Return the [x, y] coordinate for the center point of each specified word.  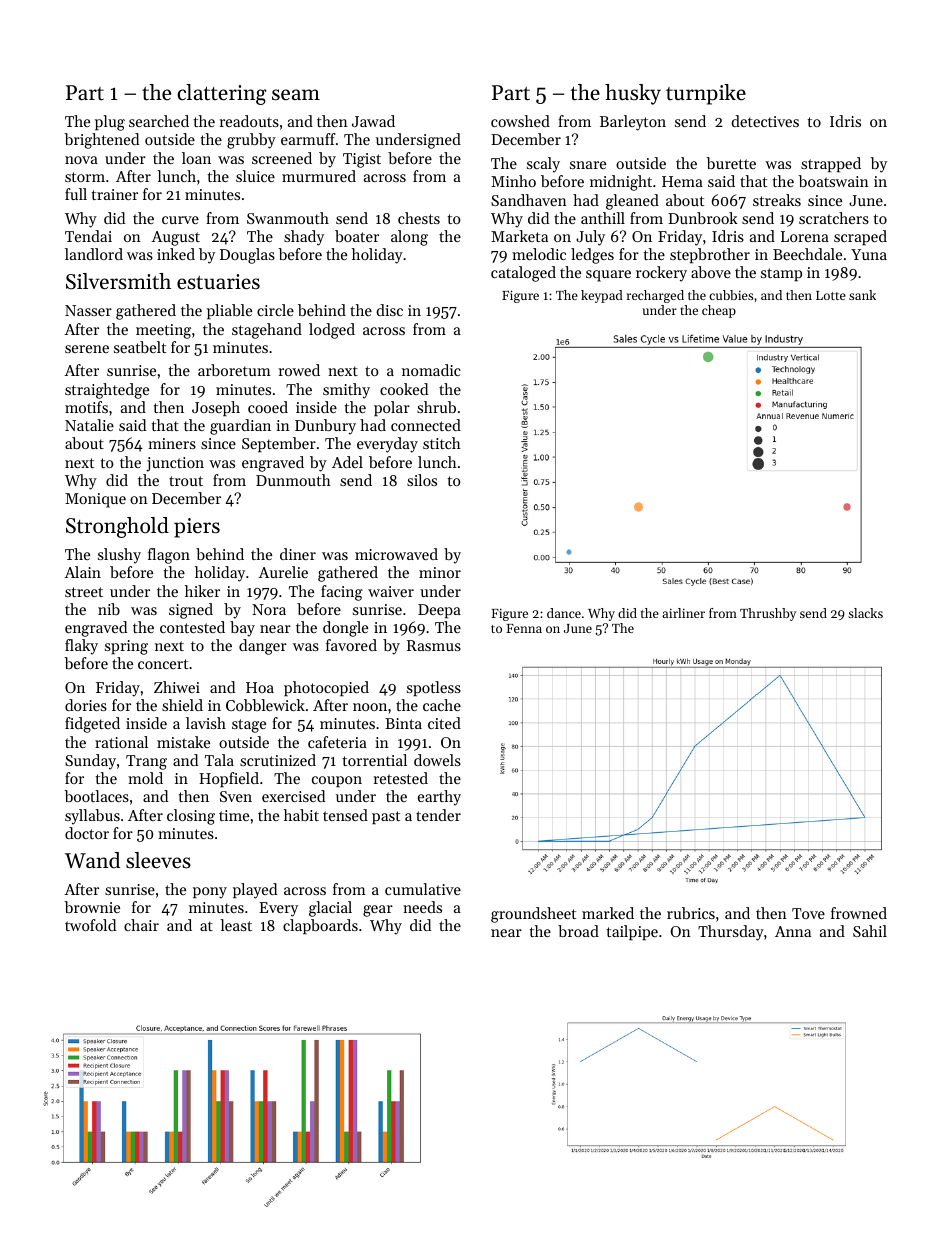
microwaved [396, 554]
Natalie [89, 425]
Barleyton [633, 123]
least [236, 925]
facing [342, 593]
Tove [808, 913]
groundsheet [533, 915]
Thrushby [768, 614]
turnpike [706, 94]
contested [192, 627]
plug [110, 123]
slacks [865, 613]
